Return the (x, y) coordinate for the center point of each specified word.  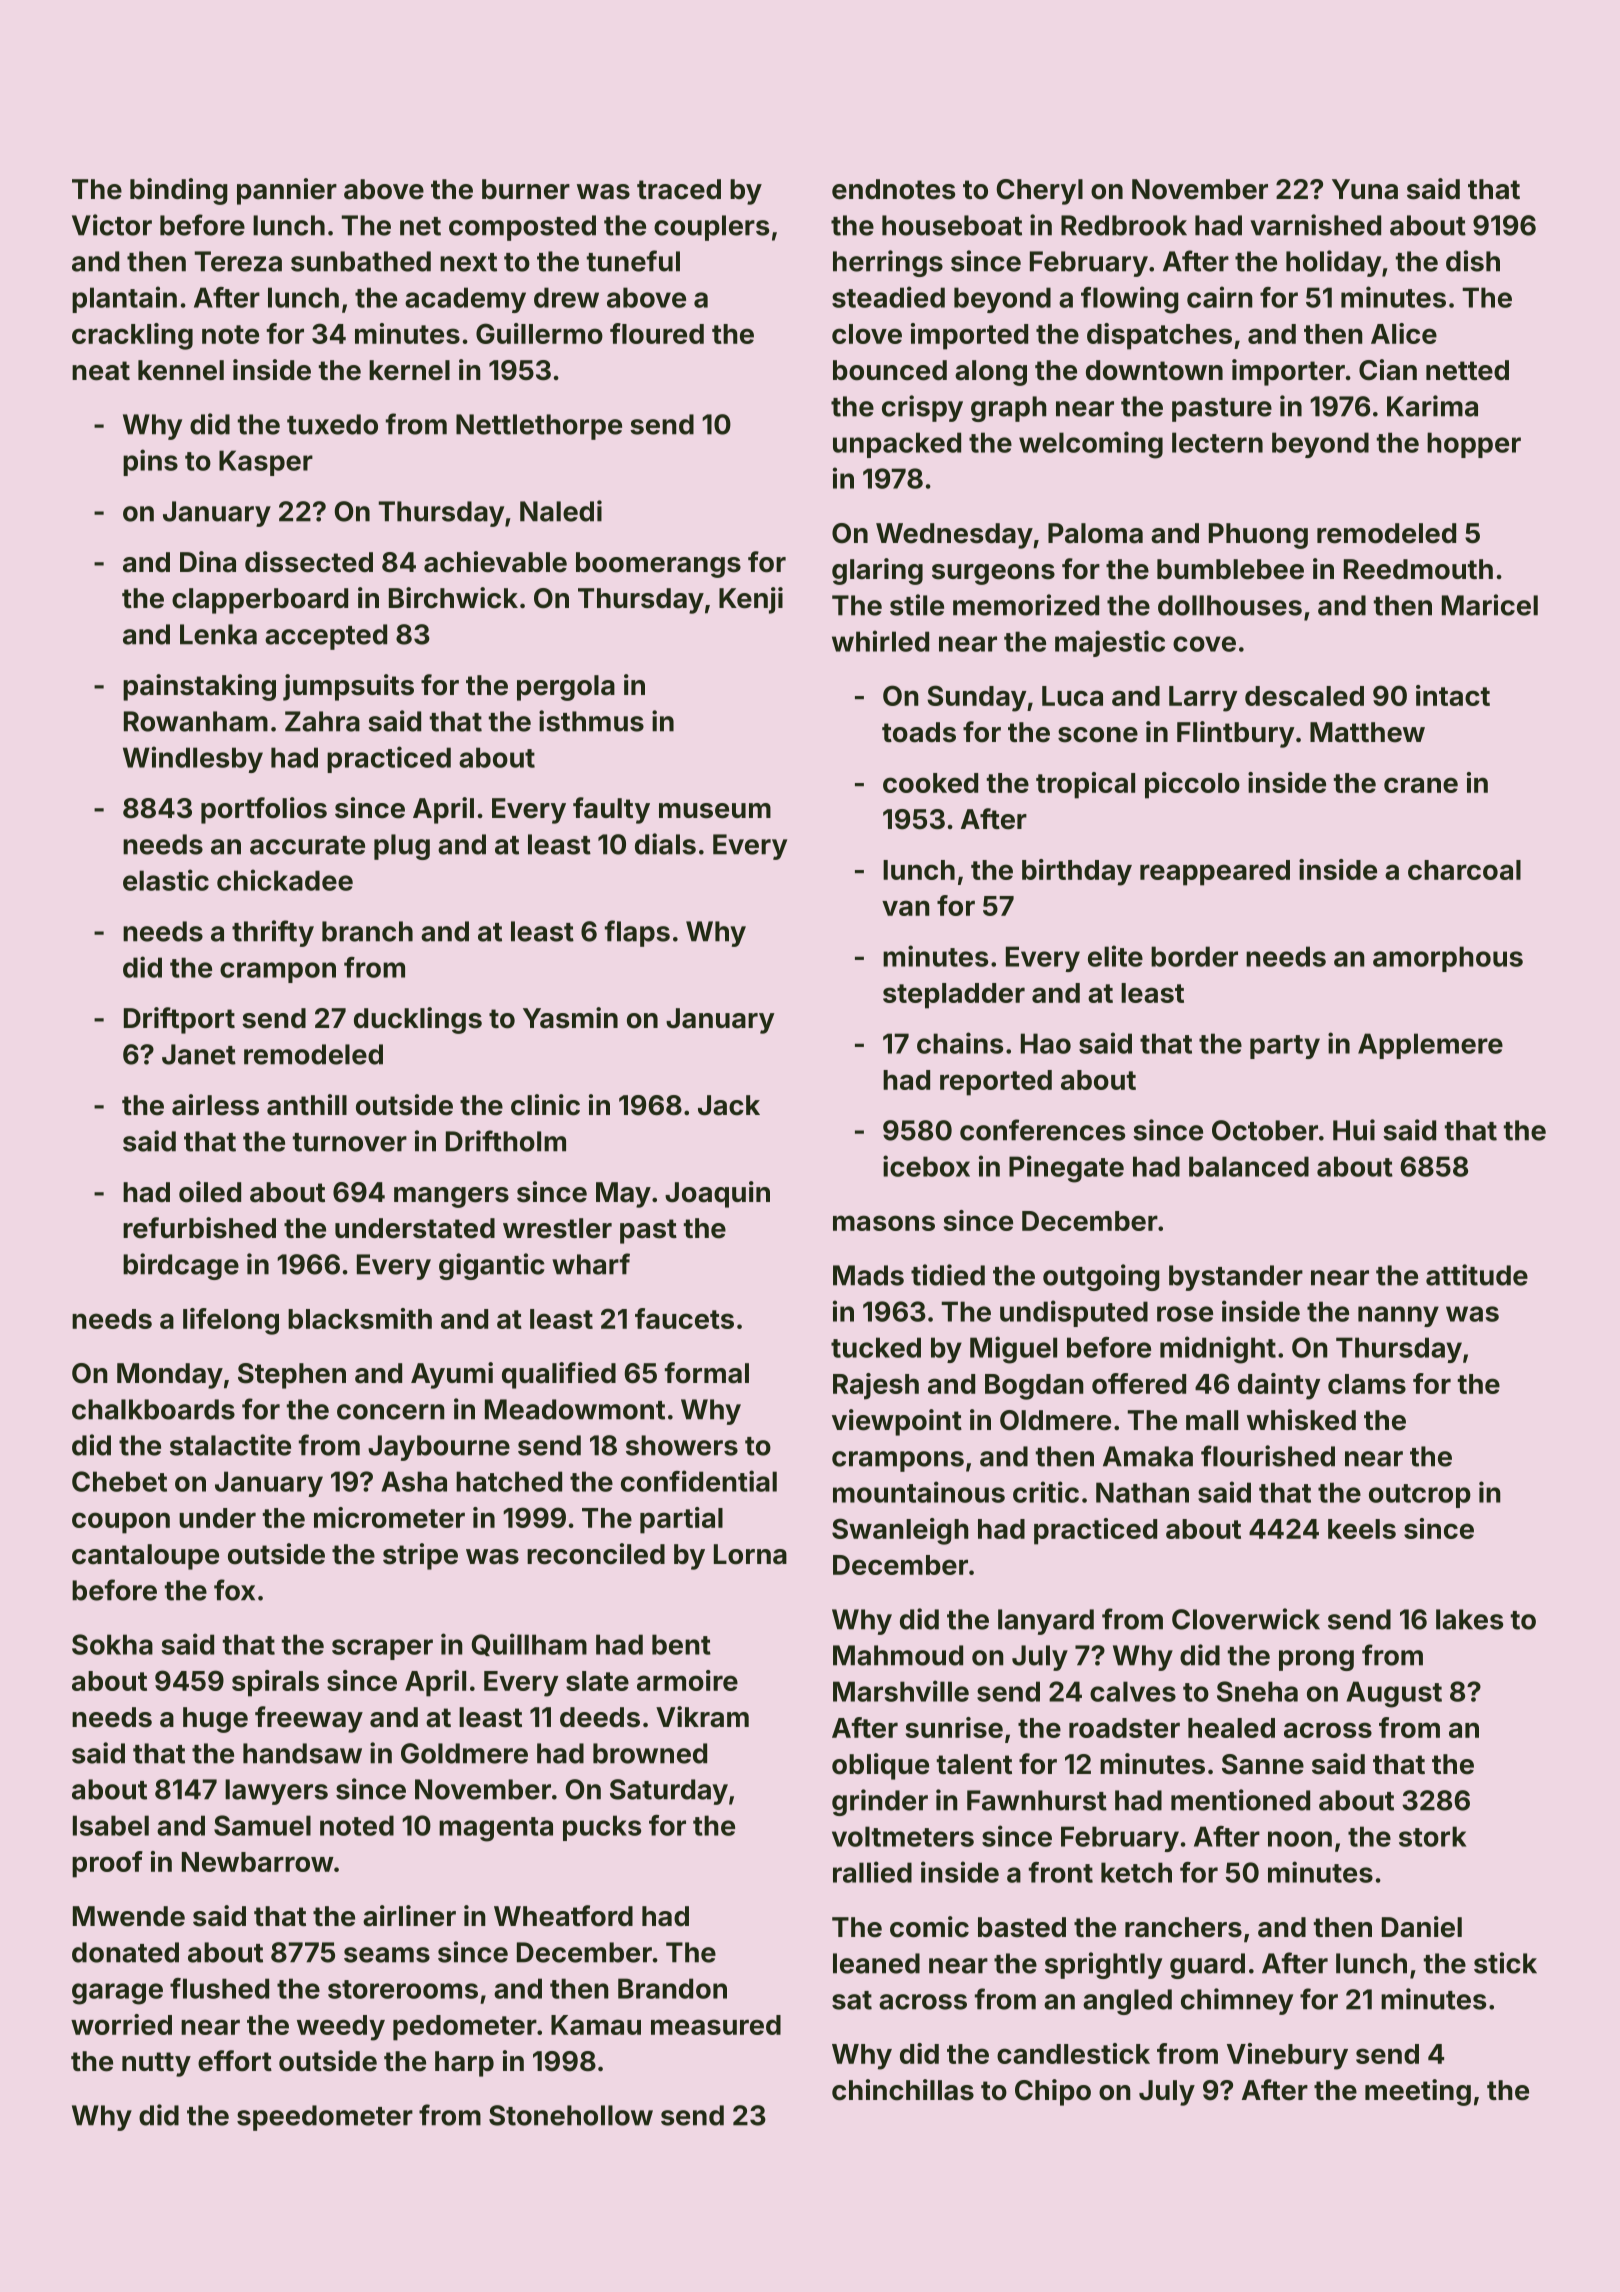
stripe (420, 1556)
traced (679, 189)
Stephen (292, 1376)
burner (526, 189)
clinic (545, 1105)
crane (1421, 785)
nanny (1398, 1316)
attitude (1477, 1275)
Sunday (976, 698)
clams (1367, 1384)
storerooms (403, 1989)
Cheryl (1040, 192)
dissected (309, 562)
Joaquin (717, 1194)
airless (215, 1105)
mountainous (919, 1492)
